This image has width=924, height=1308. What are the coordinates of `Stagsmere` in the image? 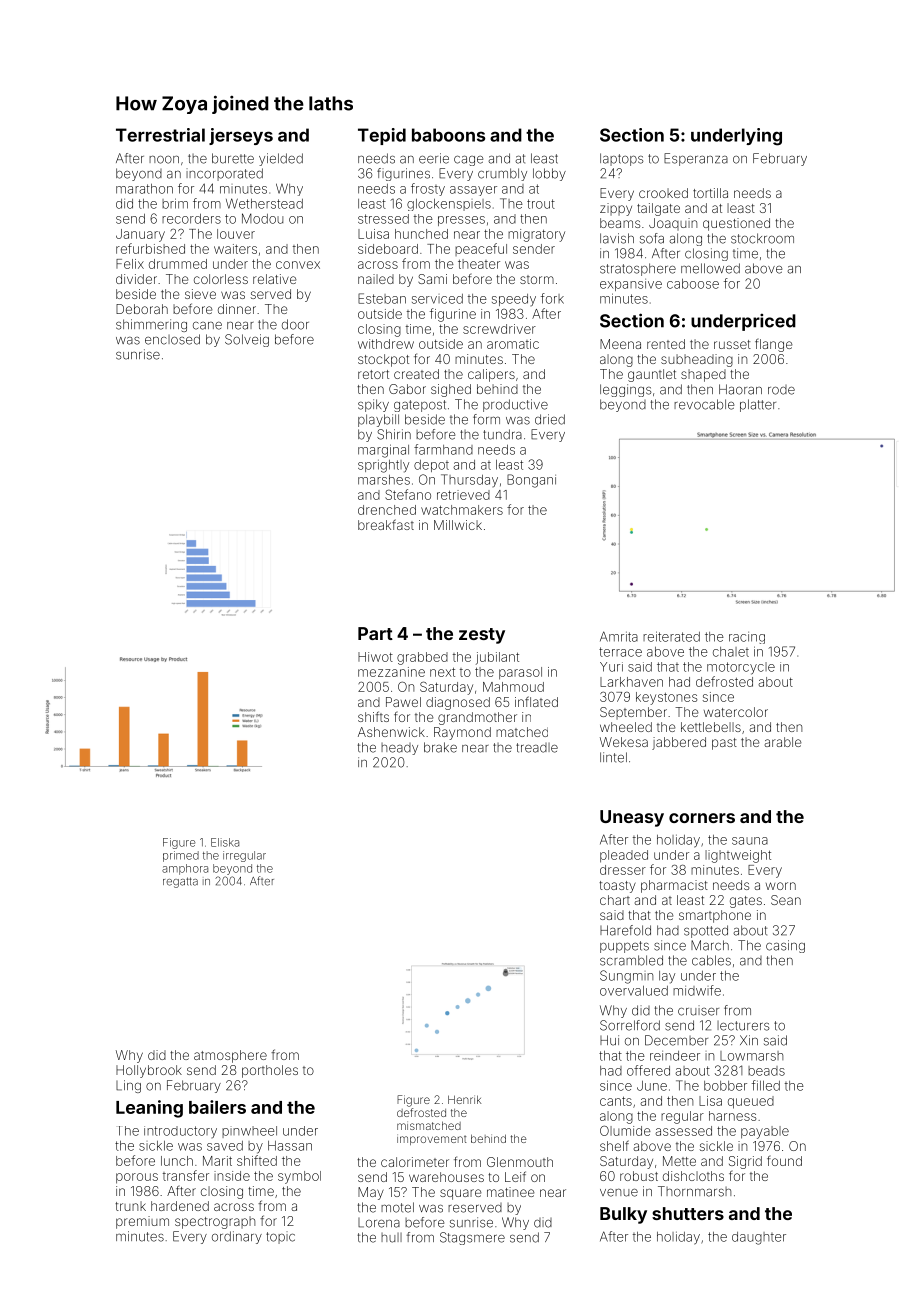 It's located at (472, 1238).
